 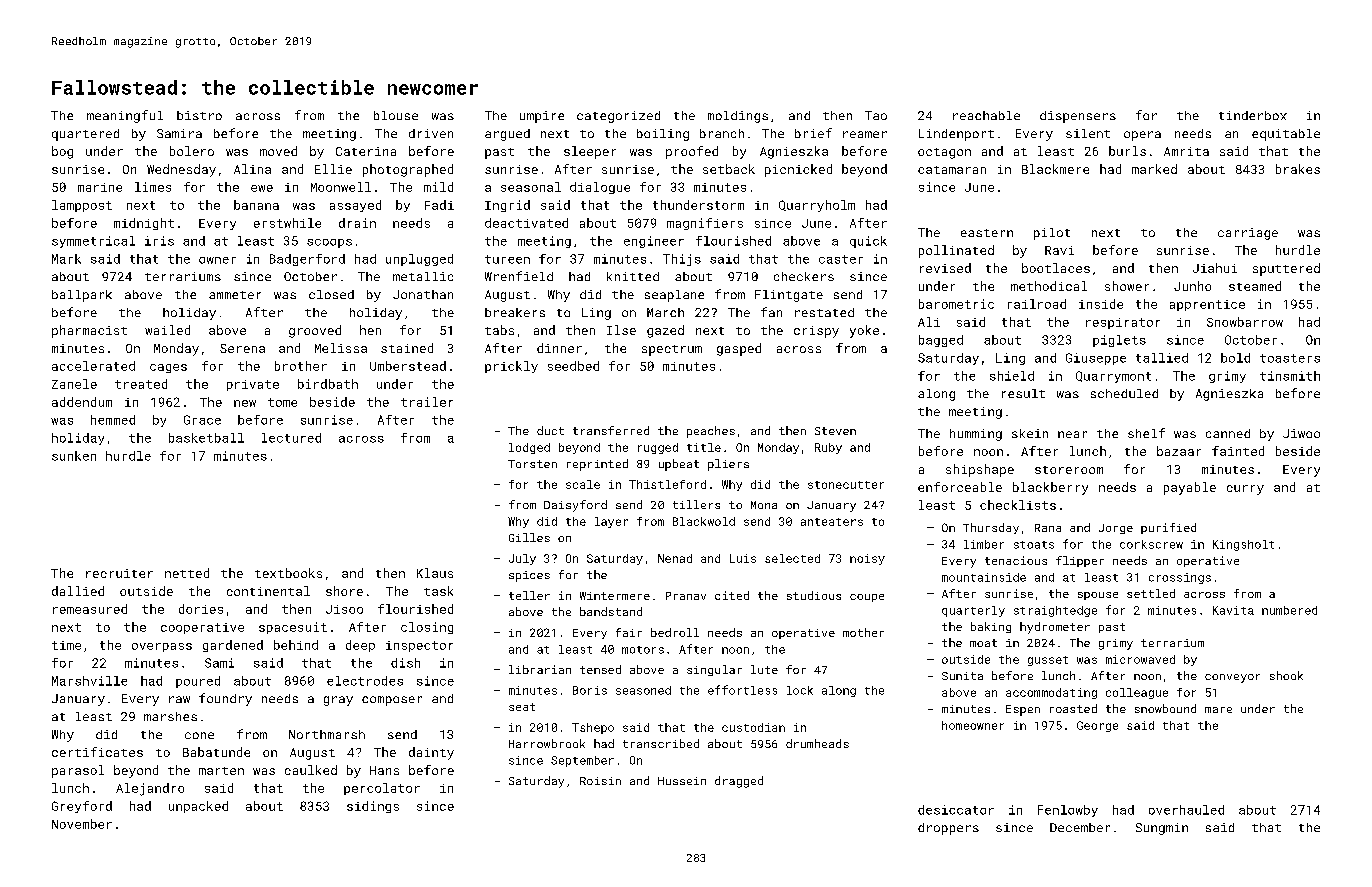 I want to click on lamppost, so click(x=82, y=206).
